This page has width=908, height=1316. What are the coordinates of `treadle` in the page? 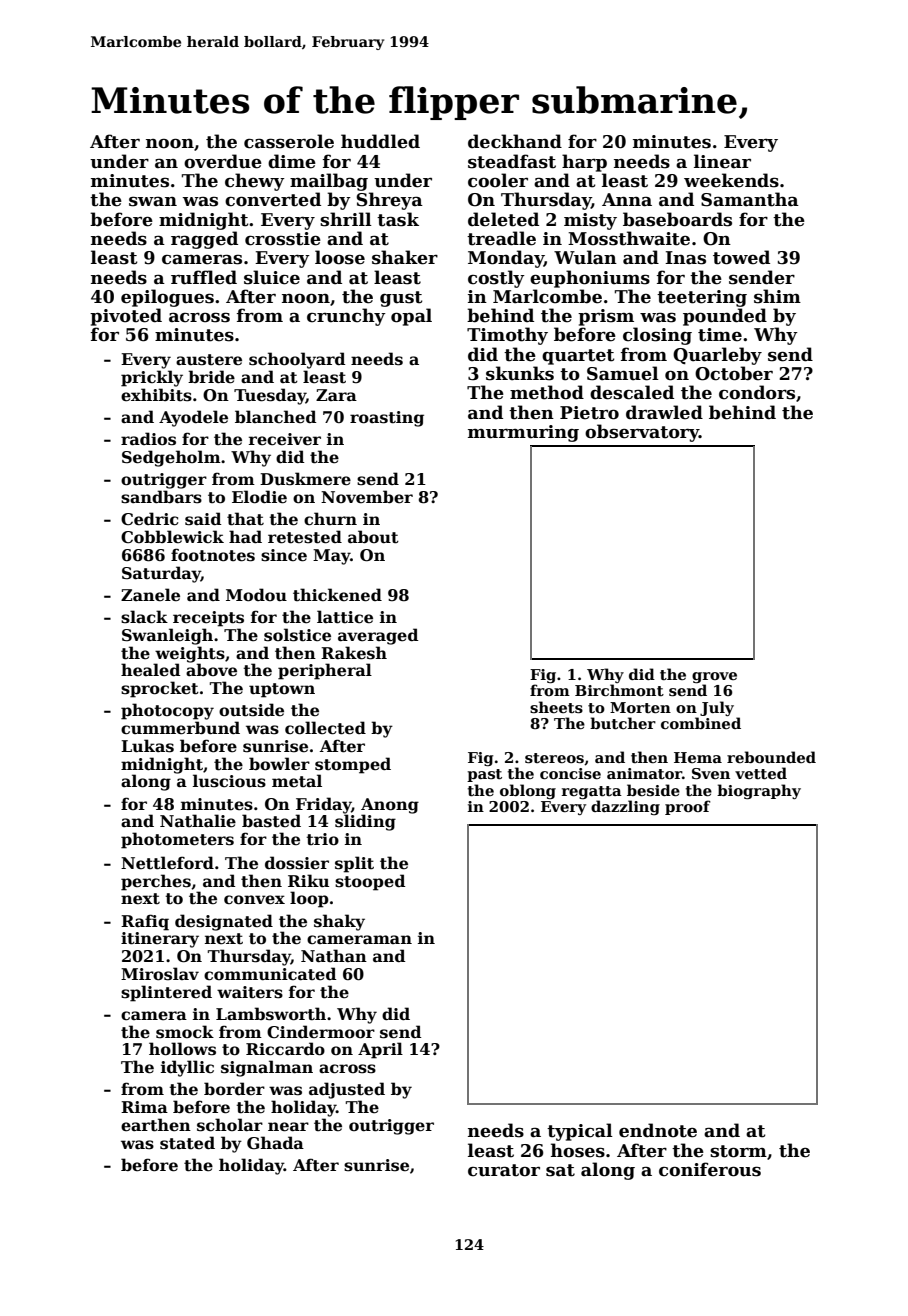 It's located at (501, 238).
